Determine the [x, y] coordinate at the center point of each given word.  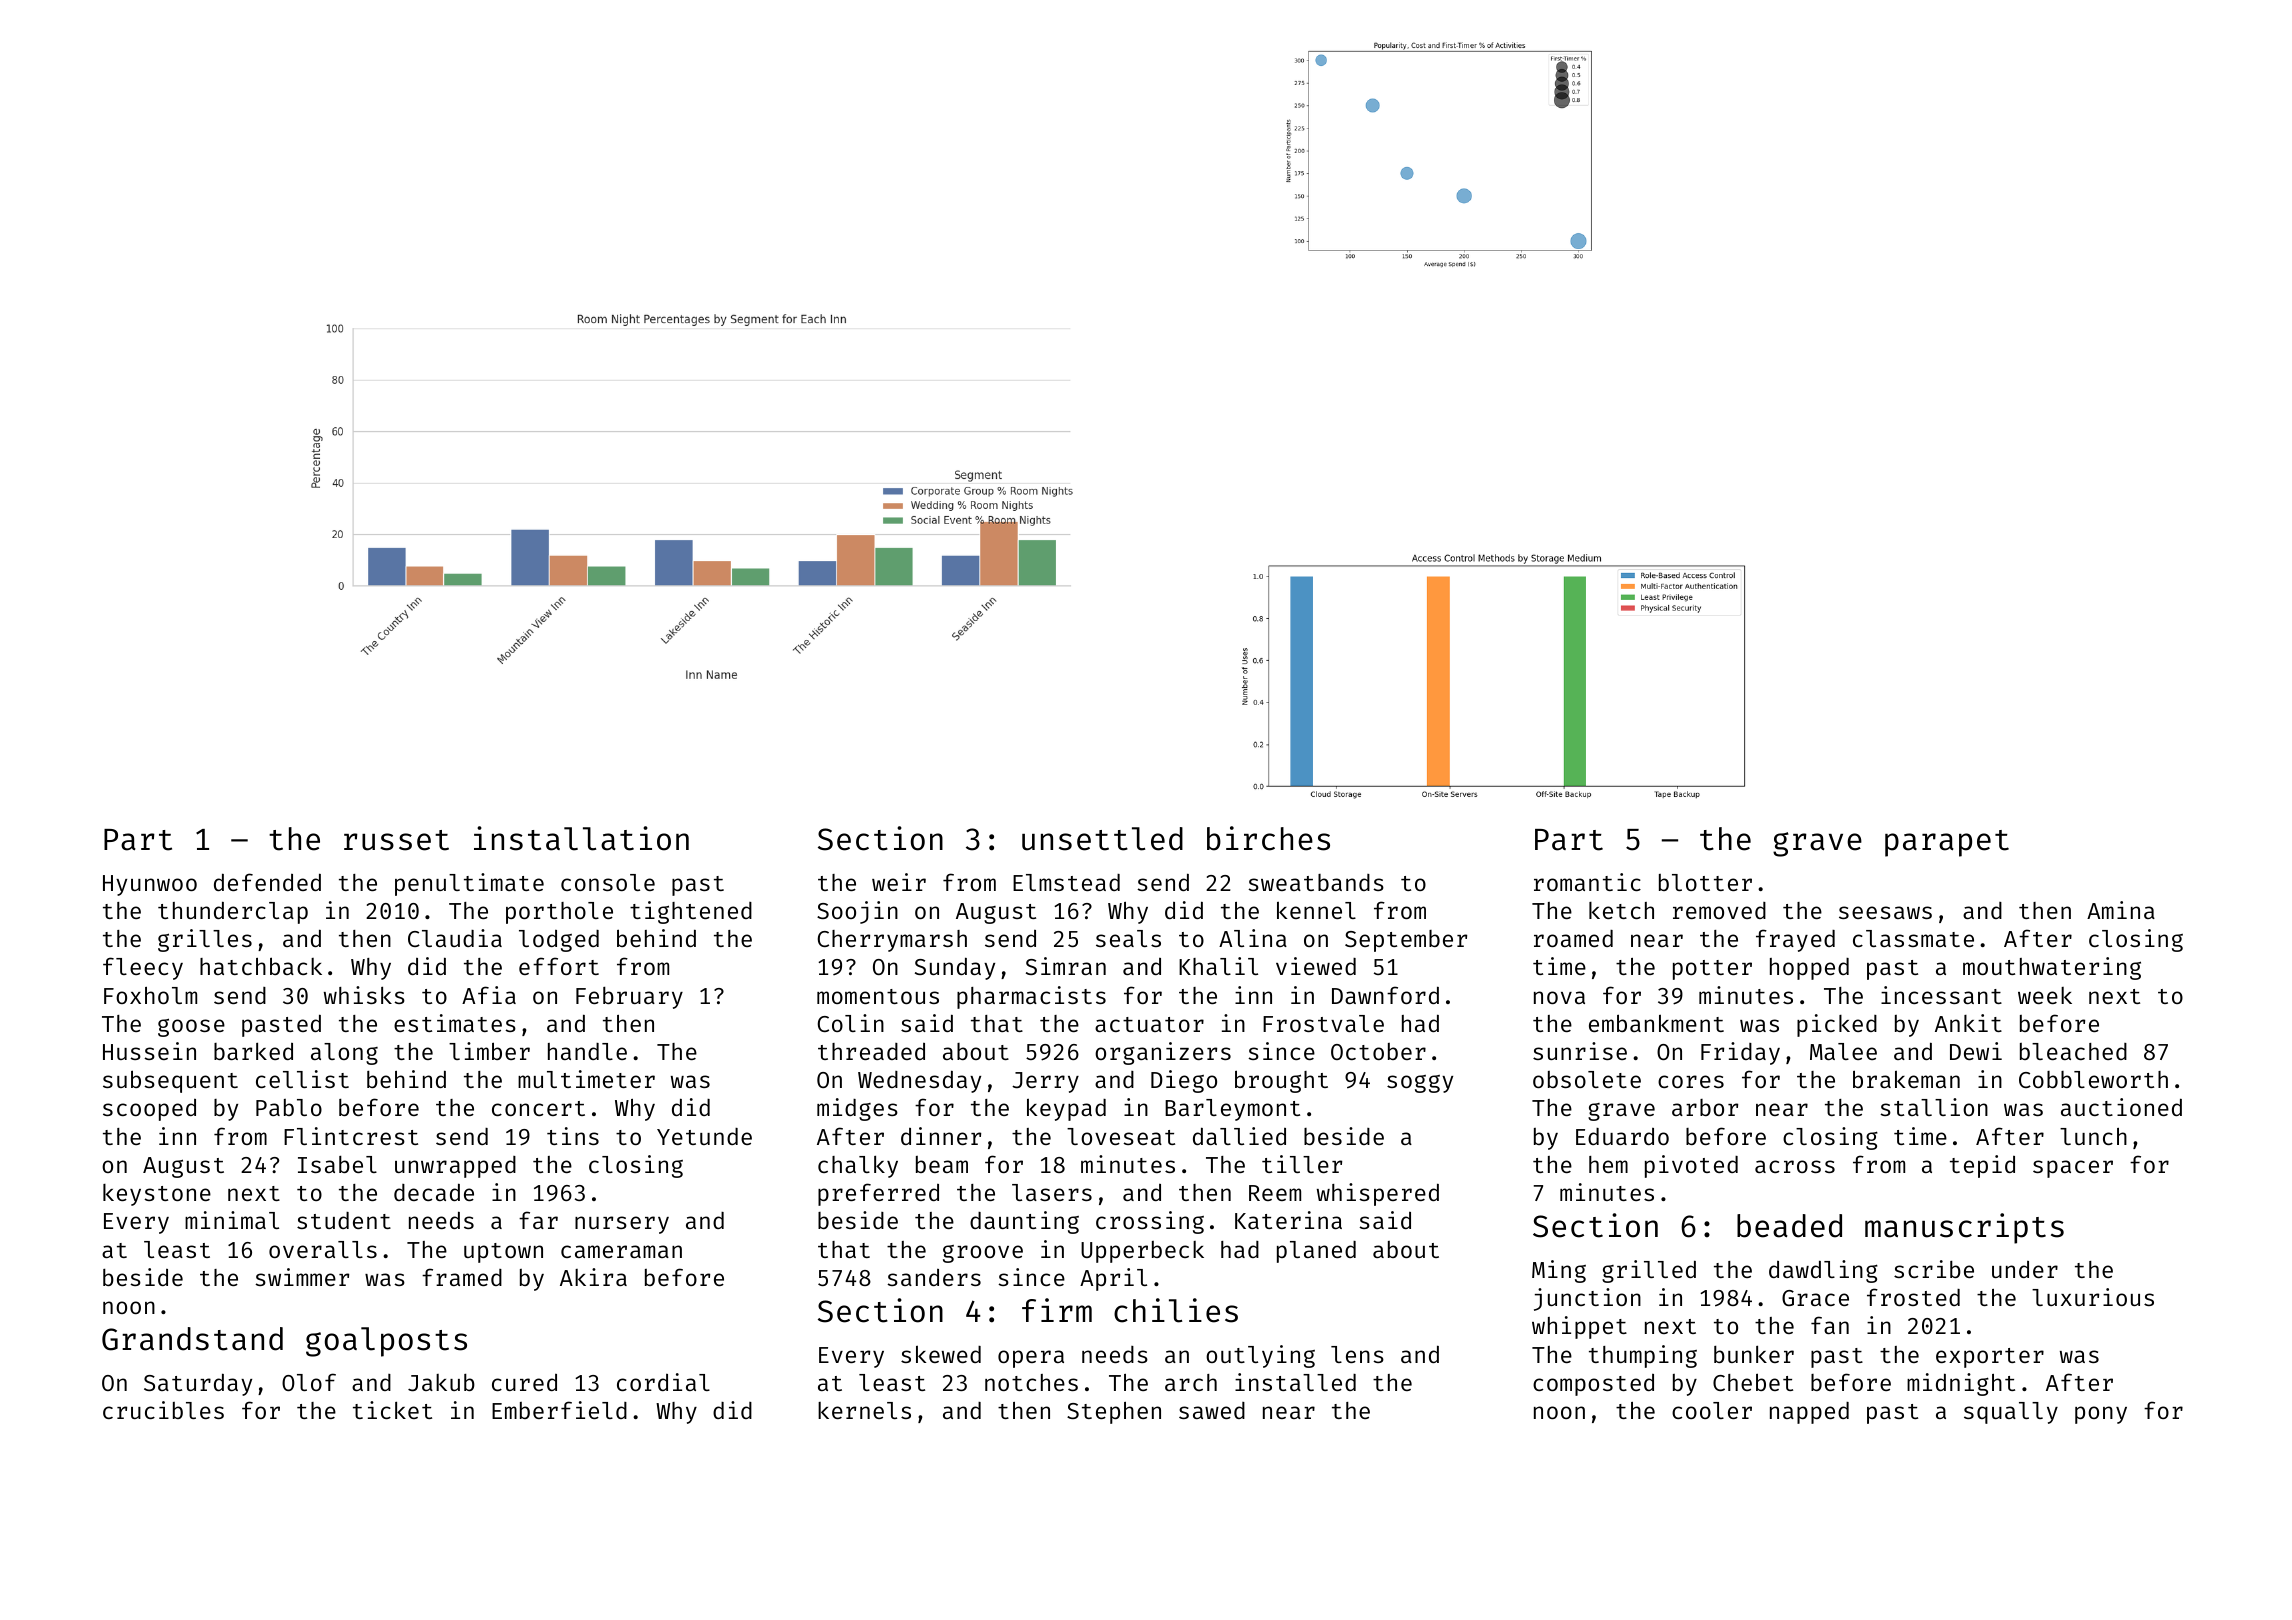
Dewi [1976, 1051]
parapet [1947, 843]
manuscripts [1964, 1228]
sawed [1212, 1410]
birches [1268, 838]
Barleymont [1232, 1110]
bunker [1754, 1354]
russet [396, 840]
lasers [1052, 1192]
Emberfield [559, 1410]
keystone [157, 1195]
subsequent [170, 1081]
